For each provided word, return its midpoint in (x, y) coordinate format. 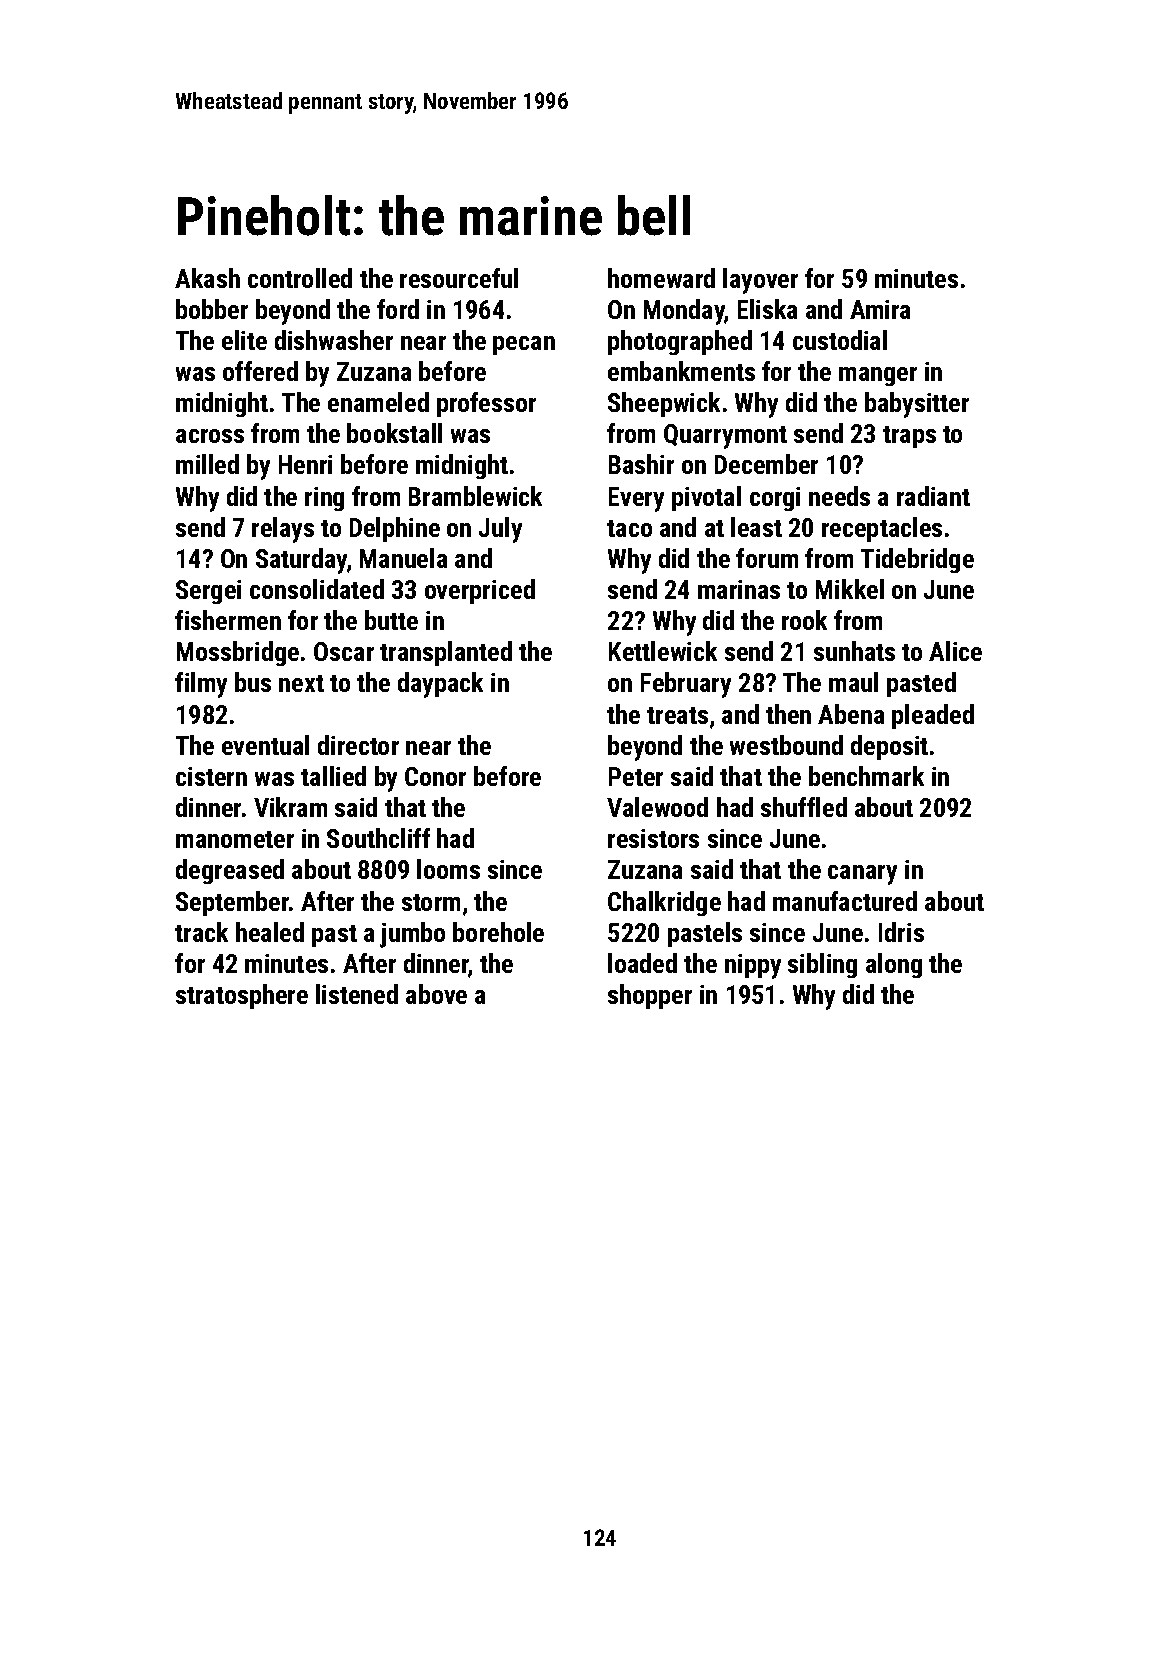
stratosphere (242, 996)
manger (878, 376)
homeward (661, 278)
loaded (642, 963)
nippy (753, 966)
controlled (300, 278)
